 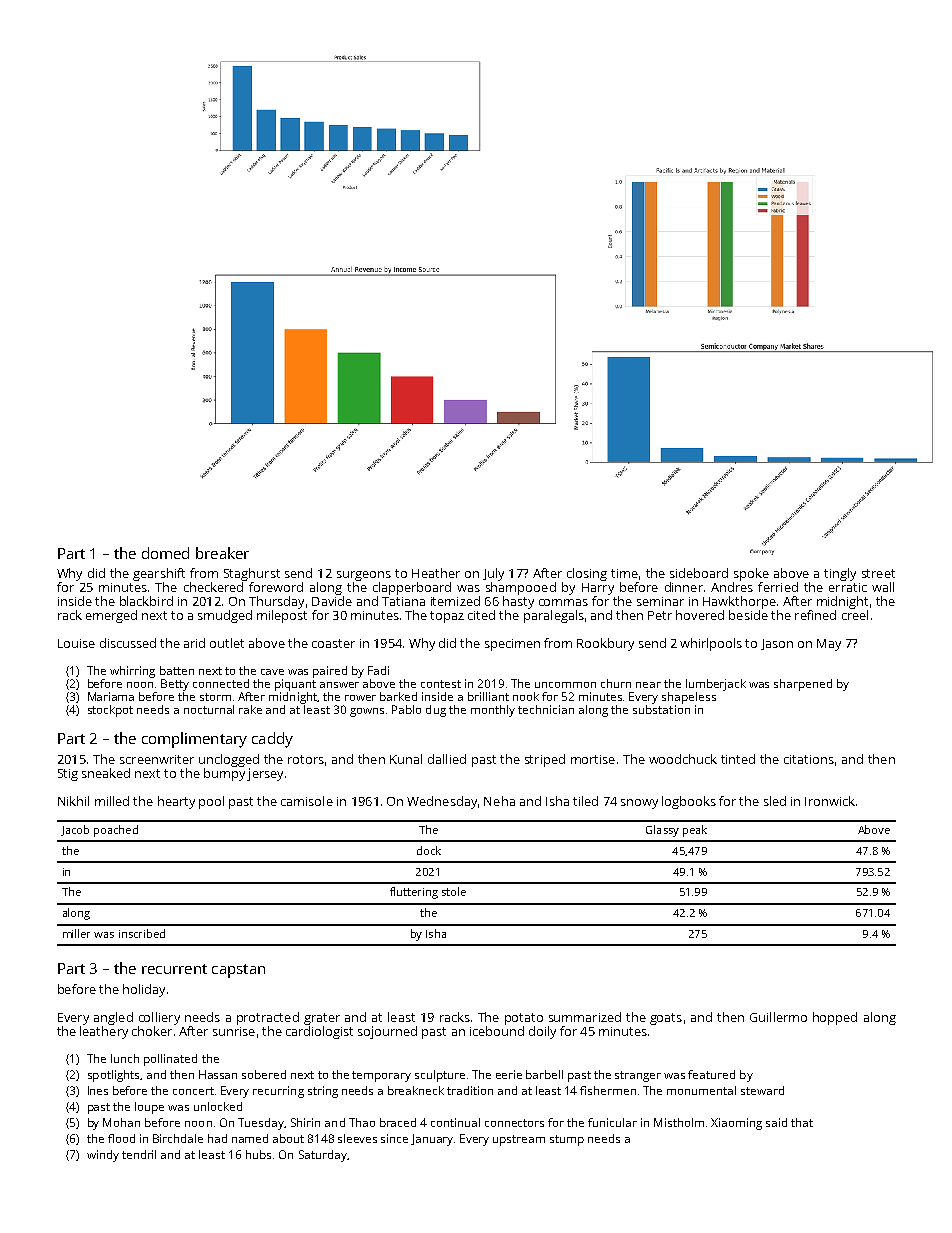 What do you see at coordinates (695, 831) in the page?
I see `peak` at bounding box center [695, 831].
